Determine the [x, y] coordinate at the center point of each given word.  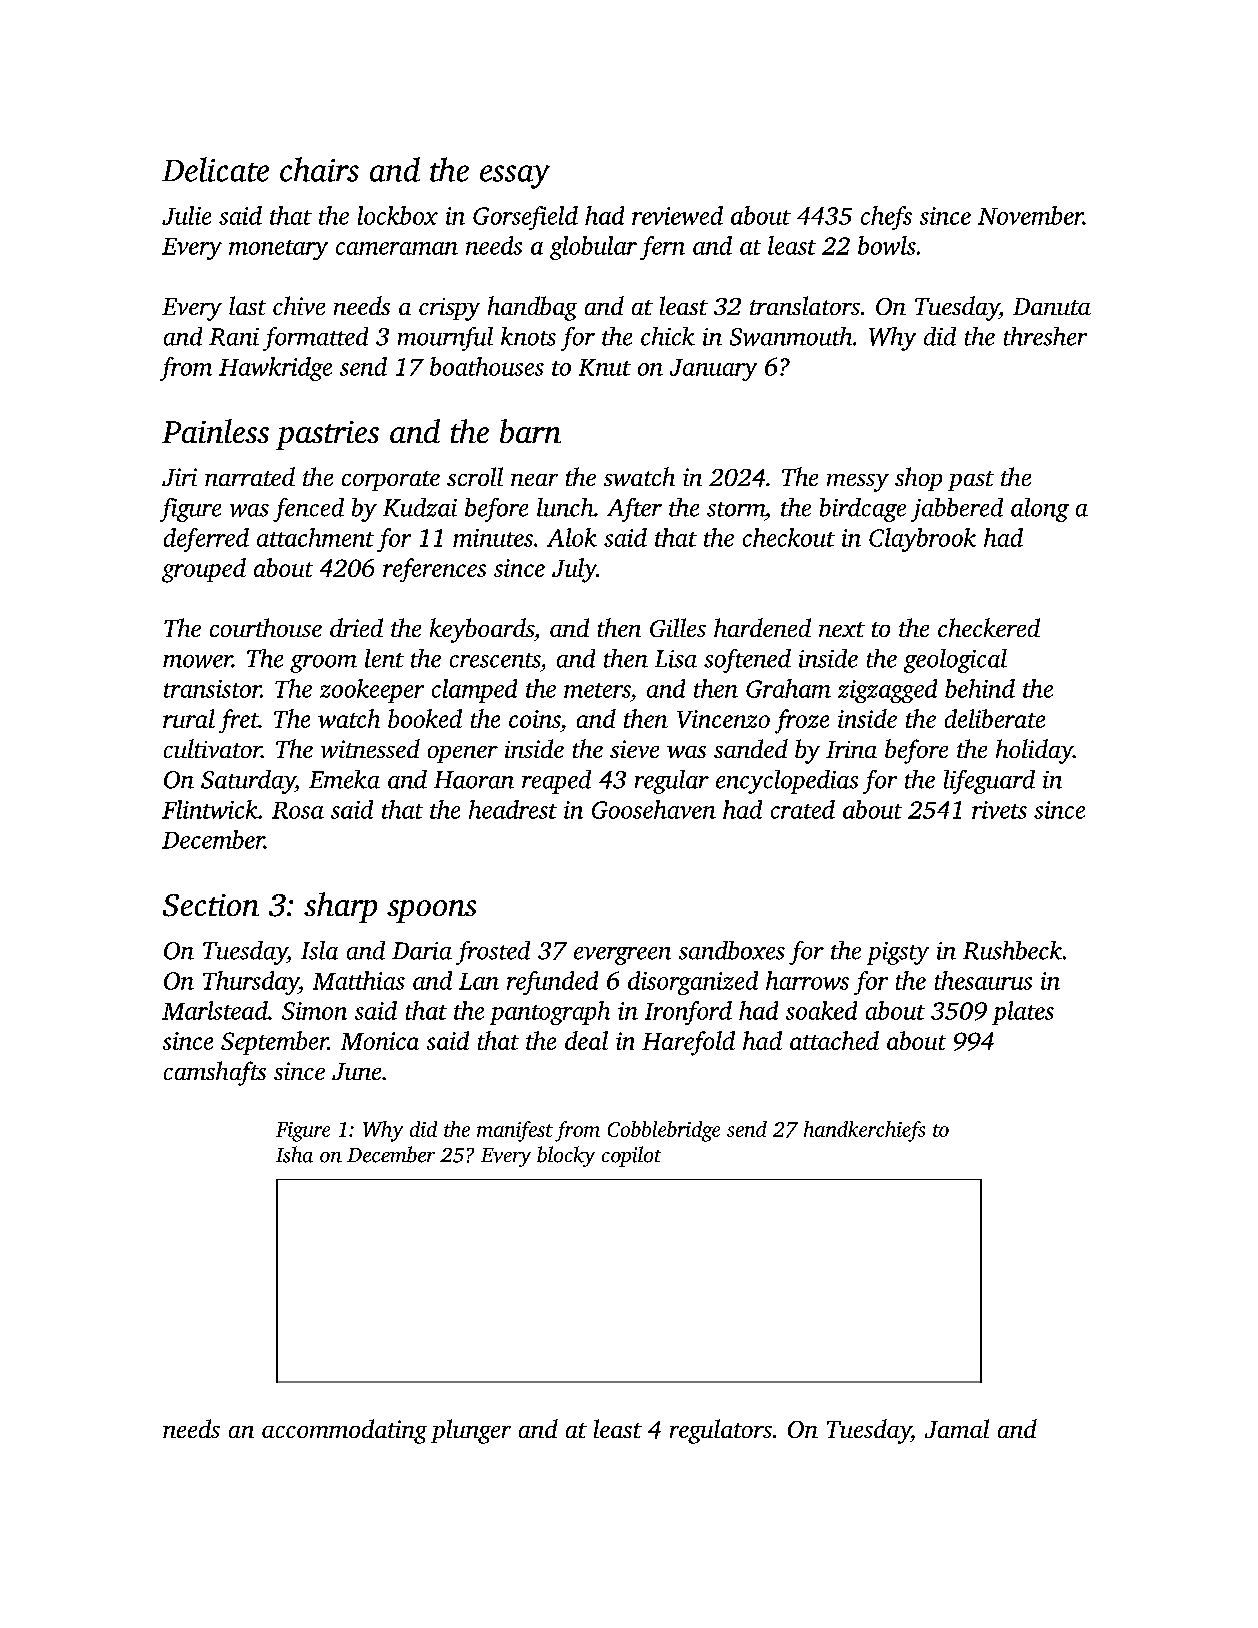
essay [515, 177]
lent [384, 658]
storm [736, 509]
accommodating [344, 1431]
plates [1023, 1013]
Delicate [215, 169]
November [1030, 215]
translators [805, 305]
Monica [380, 1041]
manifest [515, 1131]
